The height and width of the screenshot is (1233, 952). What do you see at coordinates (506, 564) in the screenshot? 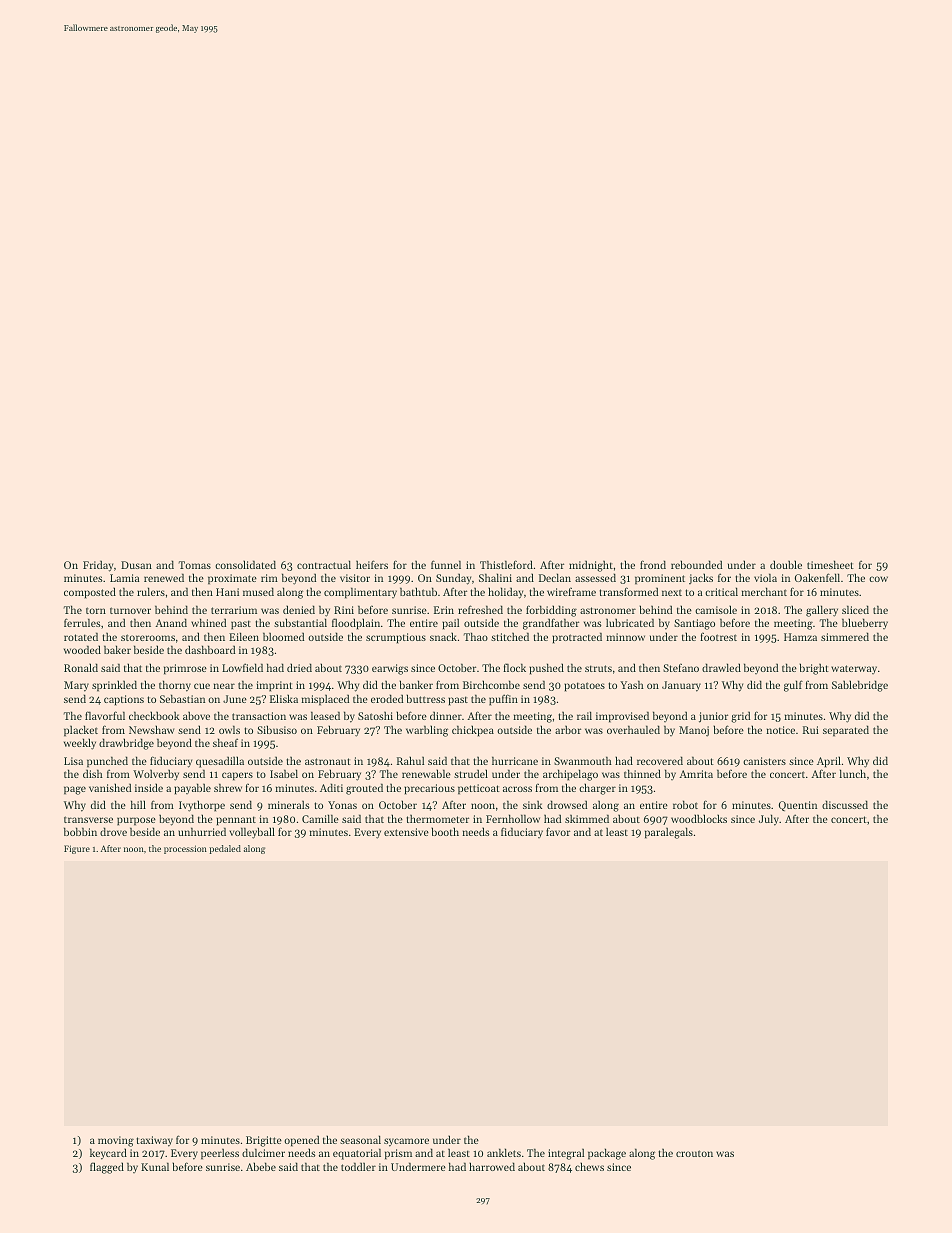
I see `Thistleford` at bounding box center [506, 564].
